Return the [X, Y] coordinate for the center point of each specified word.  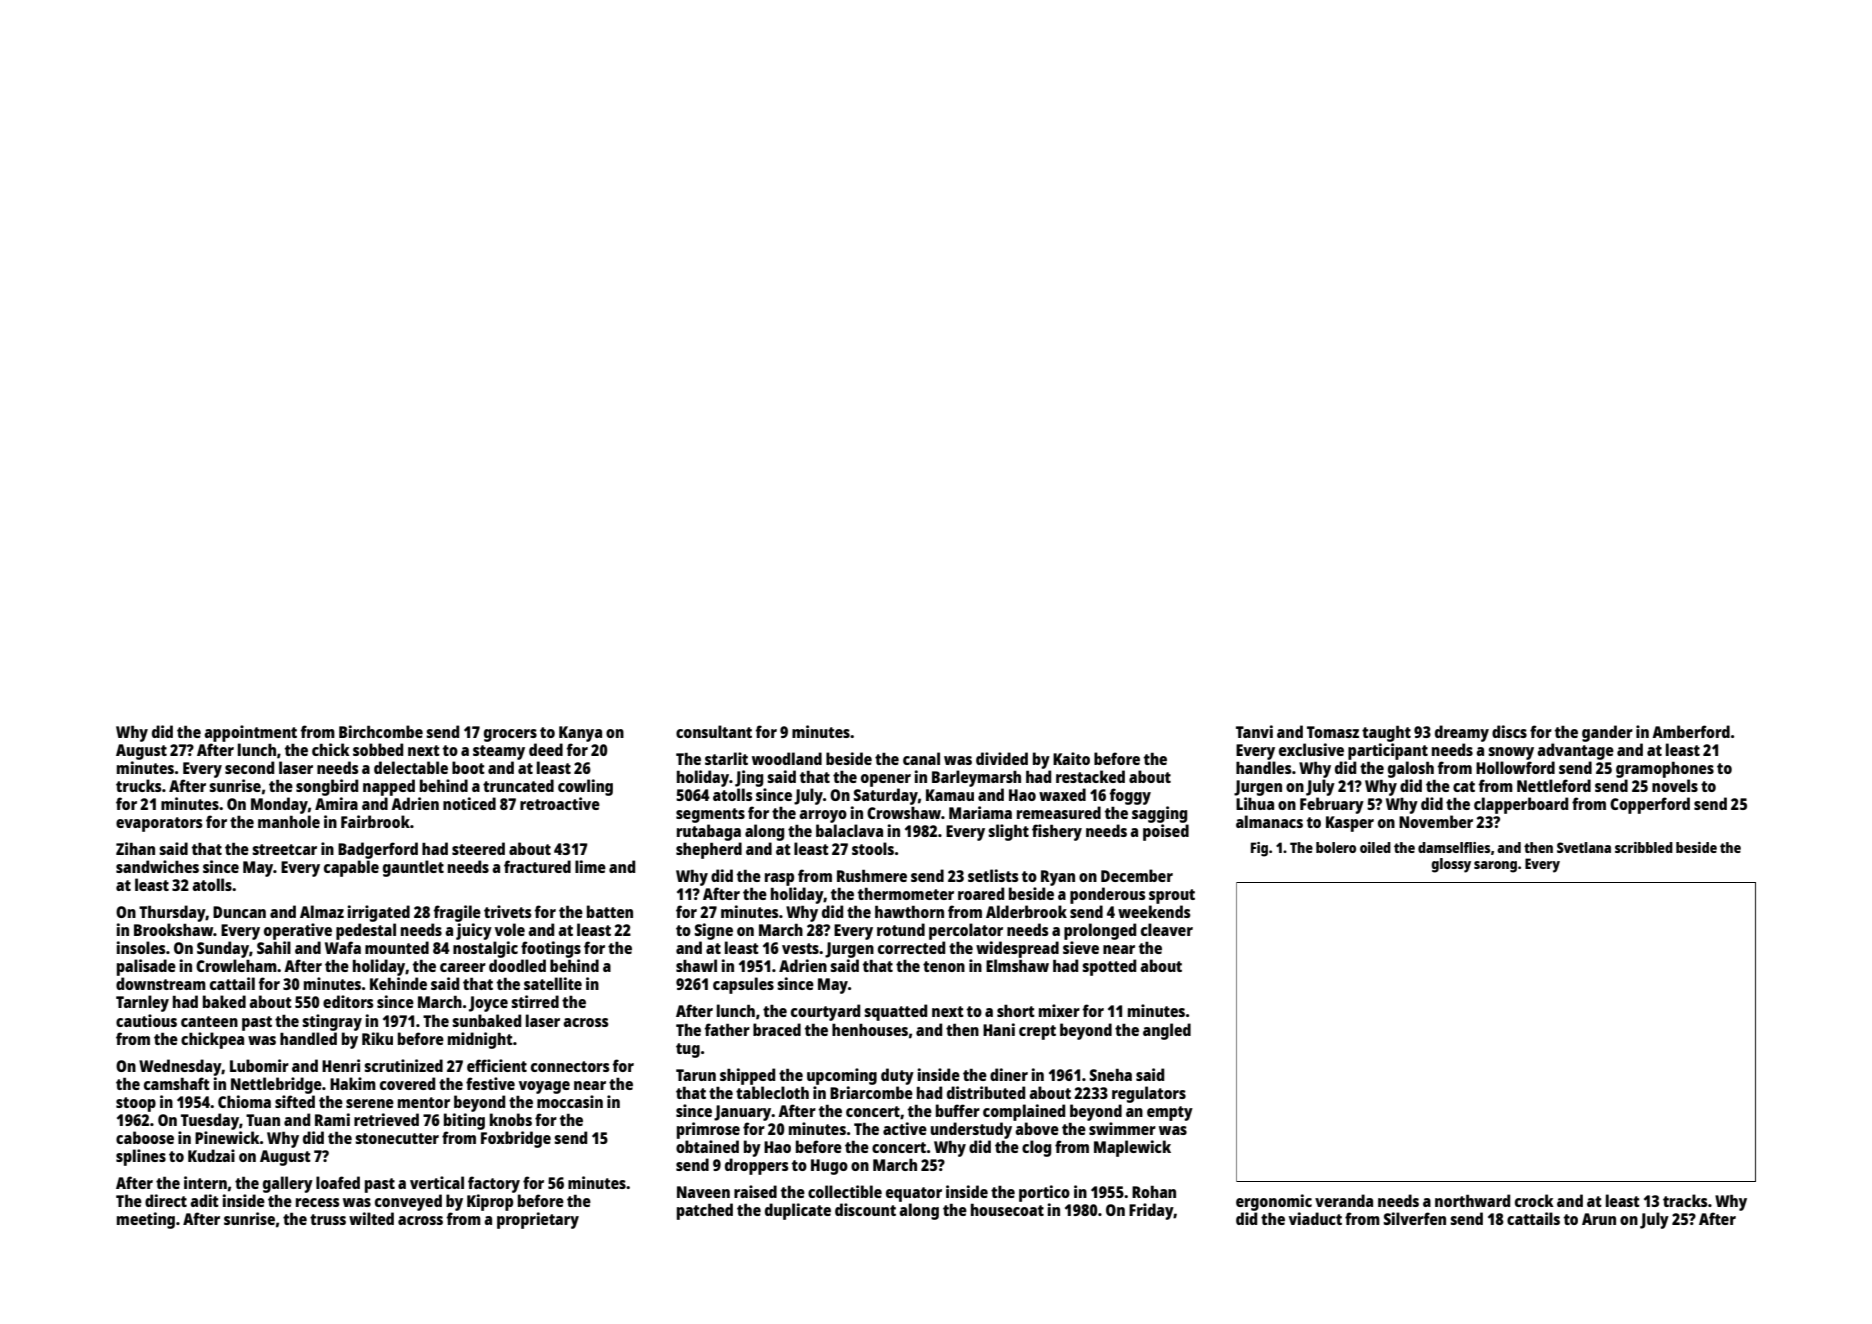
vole [510, 929]
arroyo [823, 816]
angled [1167, 1031]
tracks [1685, 1200]
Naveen [703, 1192]
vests [800, 948]
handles [1264, 767]
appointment [250, 733]
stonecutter [397, 1138]
